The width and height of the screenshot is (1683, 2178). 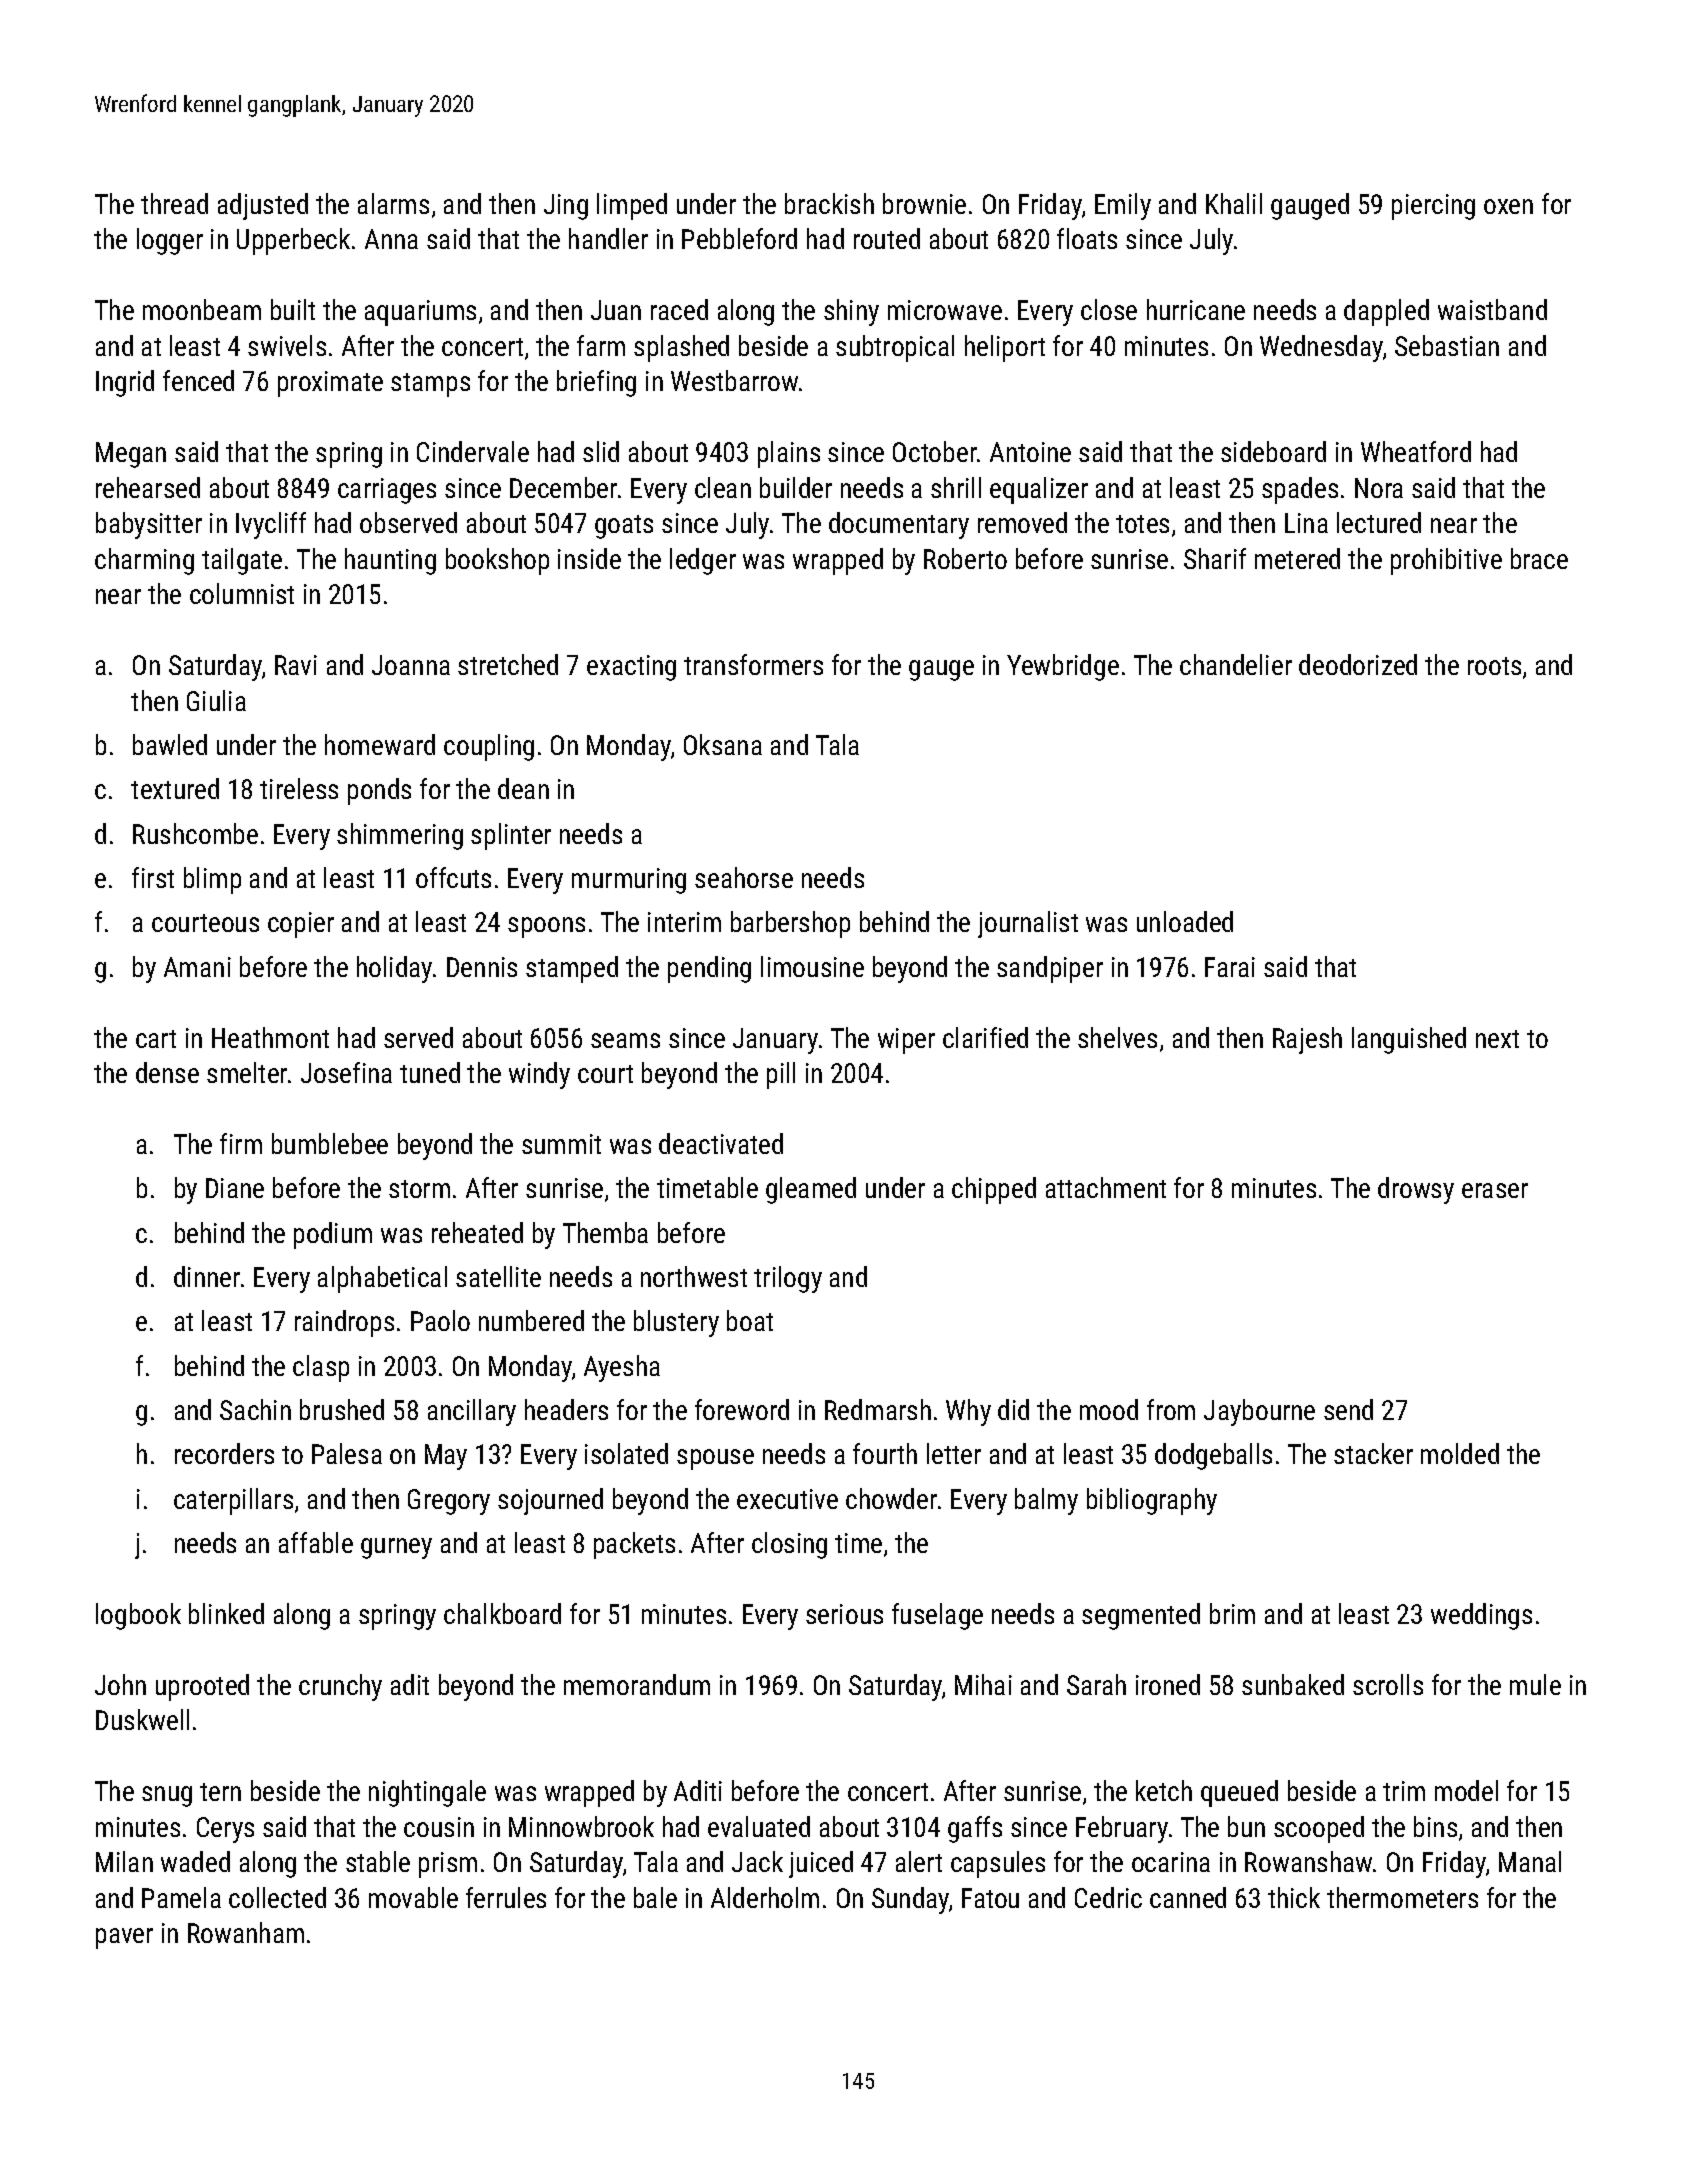 I want to click on segmented, so click(x=1141, y=1616).
